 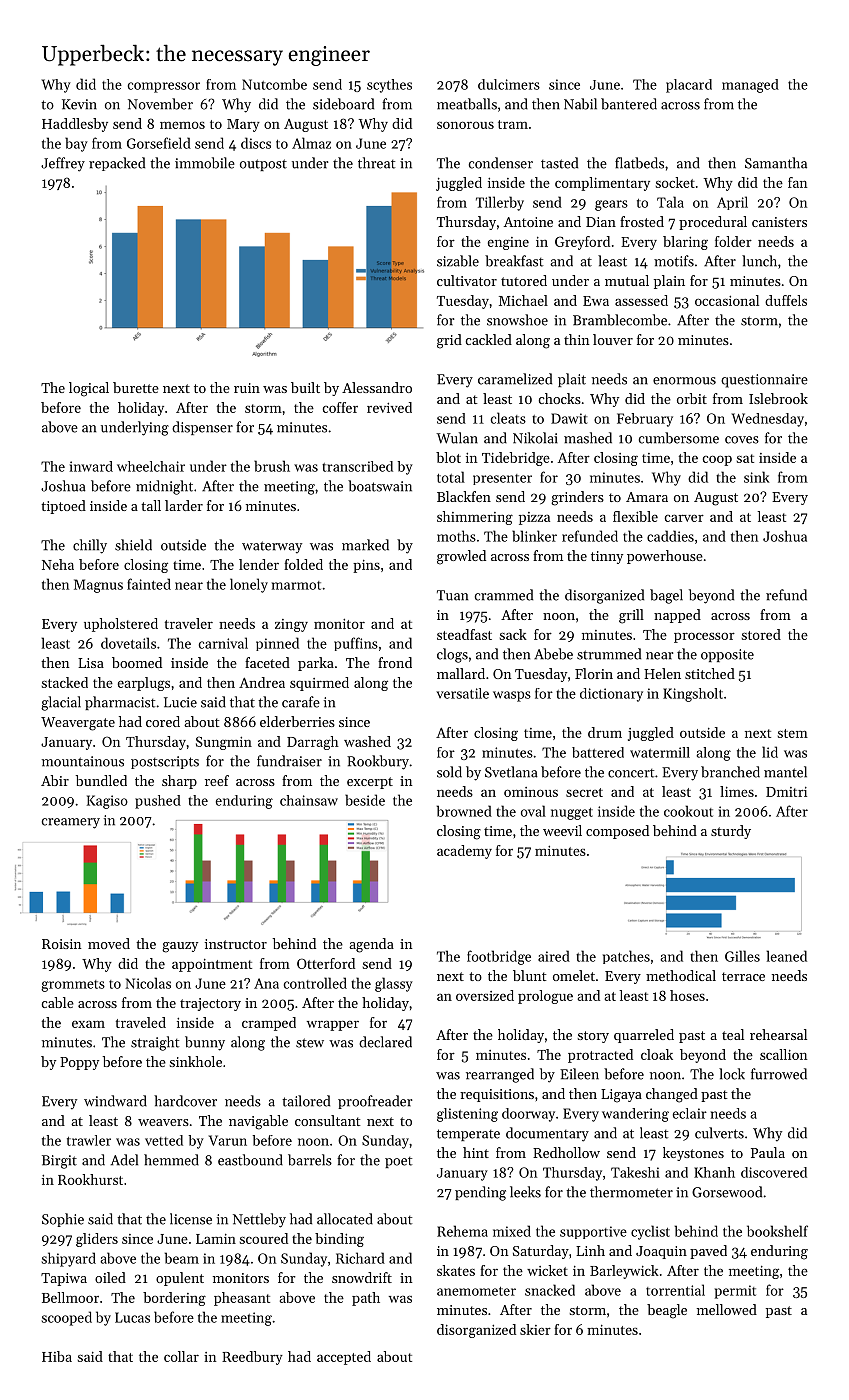 I want to click on academy, so click(x=464, y=852).
